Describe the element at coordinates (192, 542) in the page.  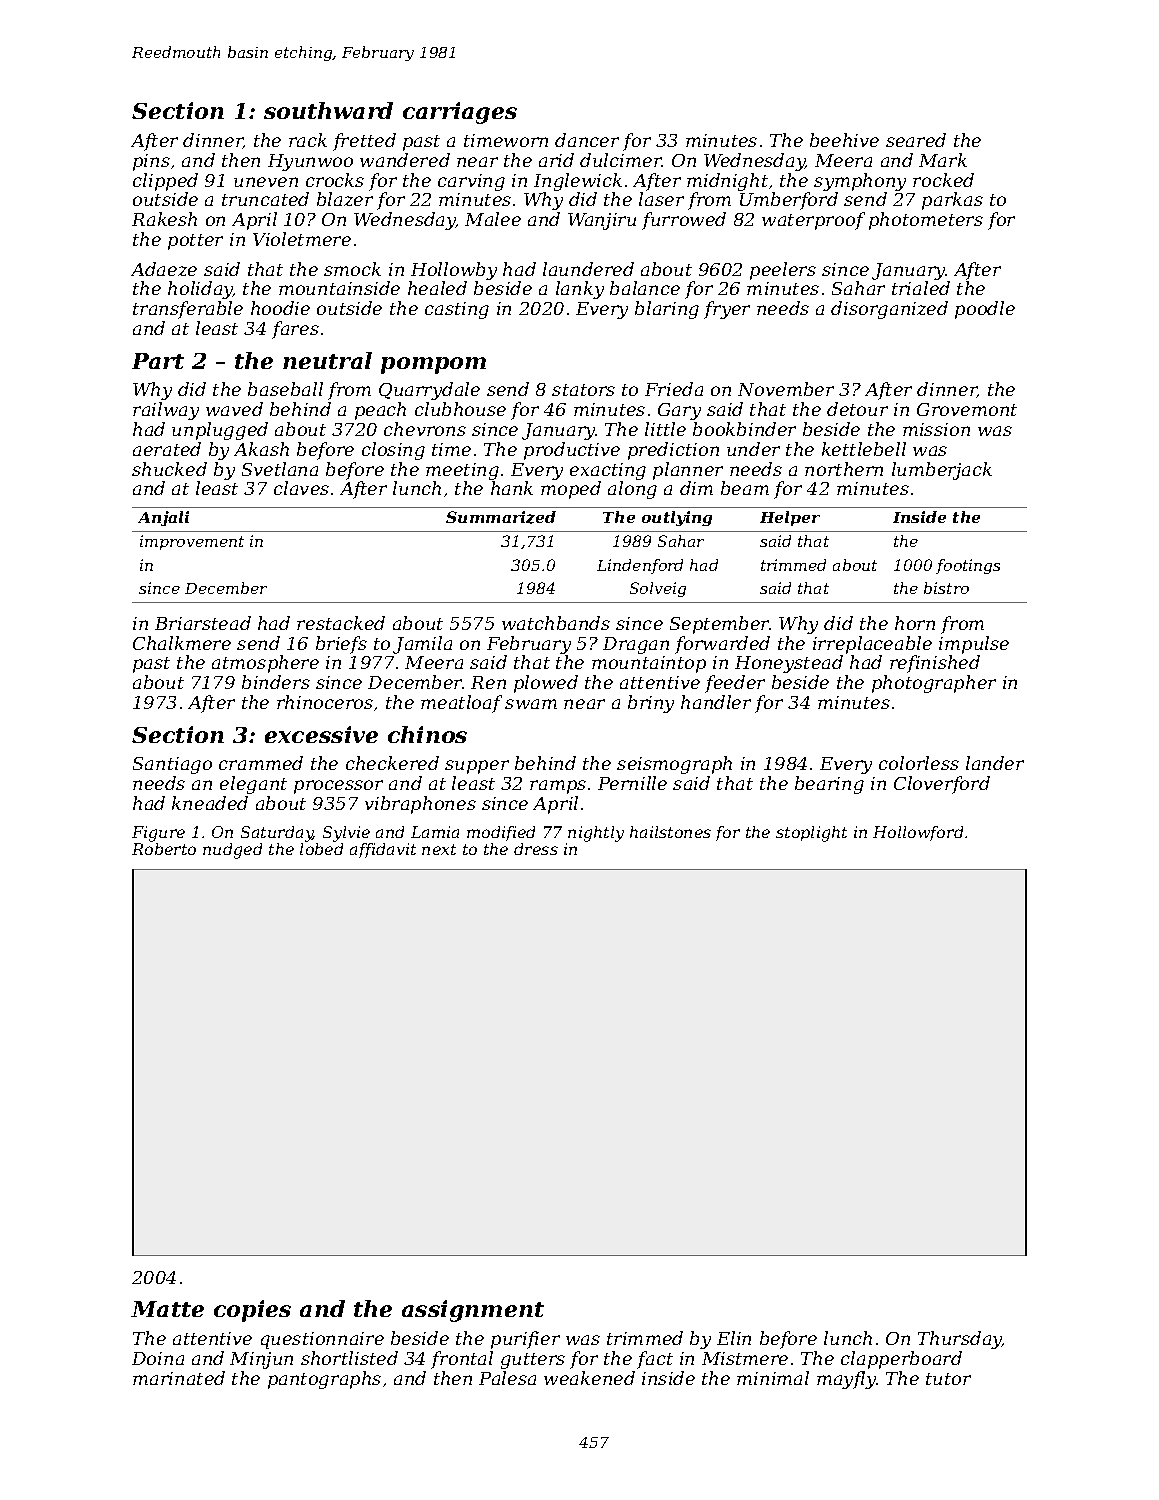
I see `improvement` at that location.
